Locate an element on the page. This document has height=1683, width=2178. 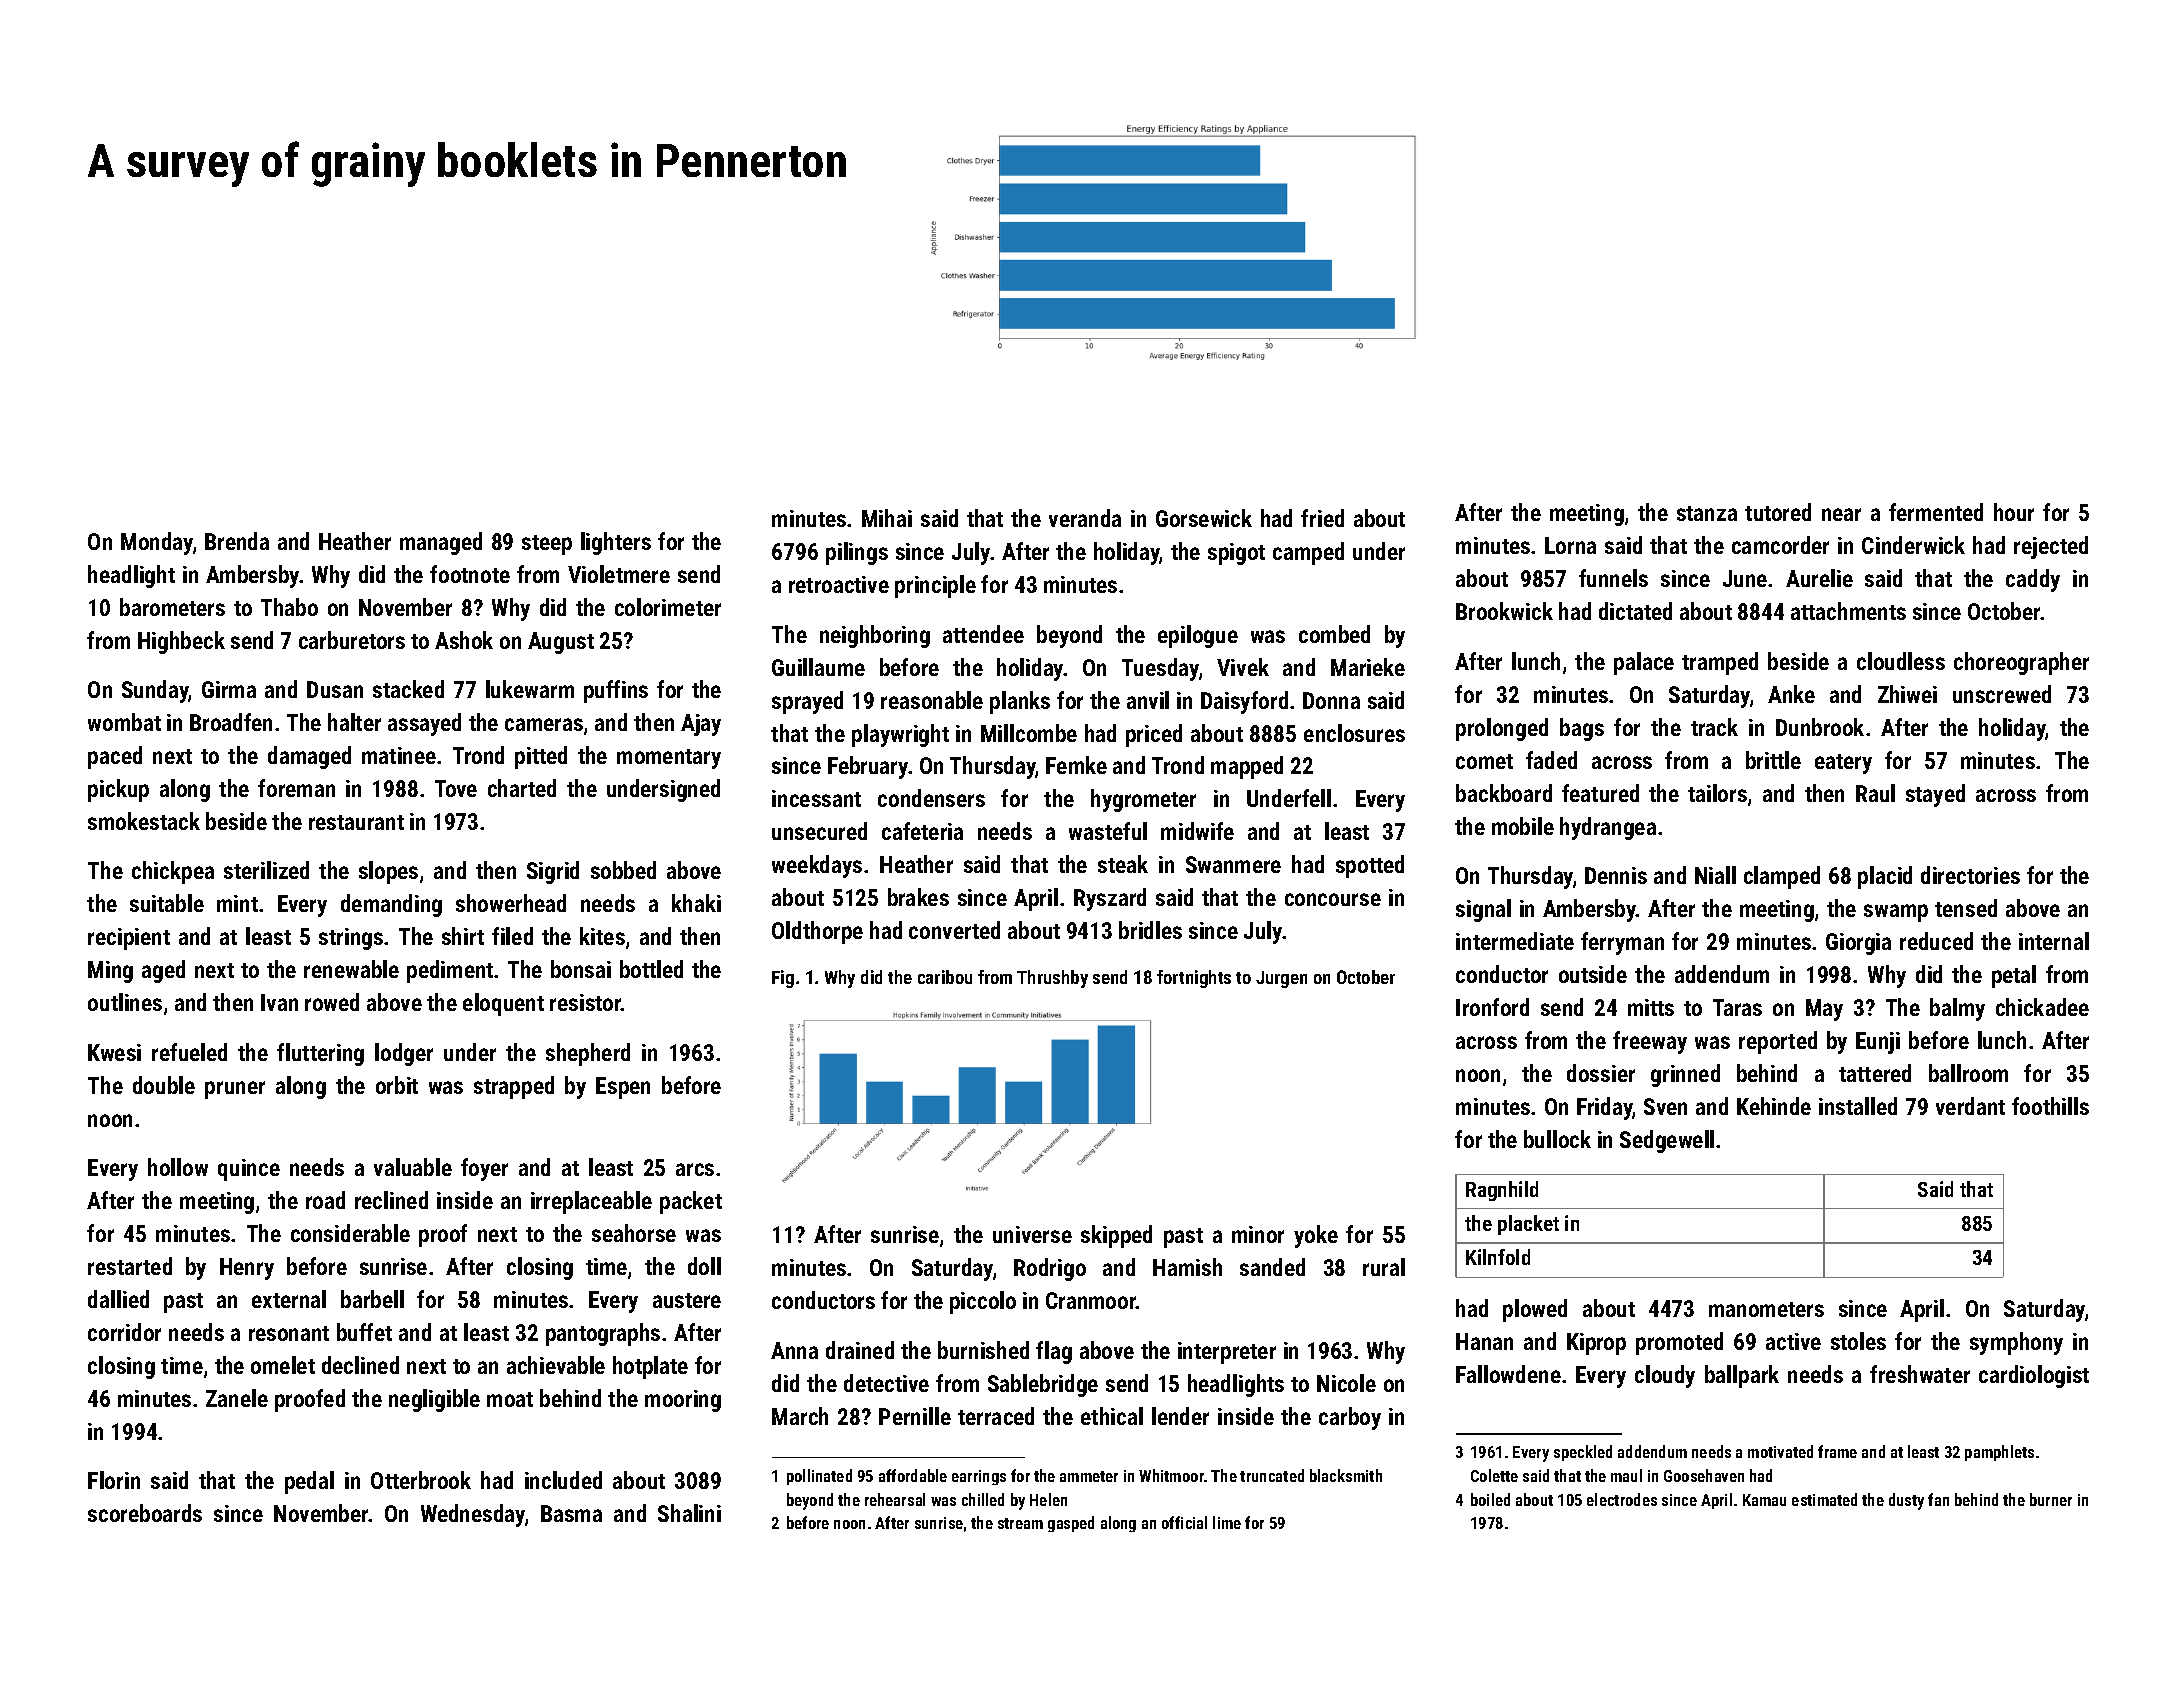
stayed is located at coordinates (1935, 795).
